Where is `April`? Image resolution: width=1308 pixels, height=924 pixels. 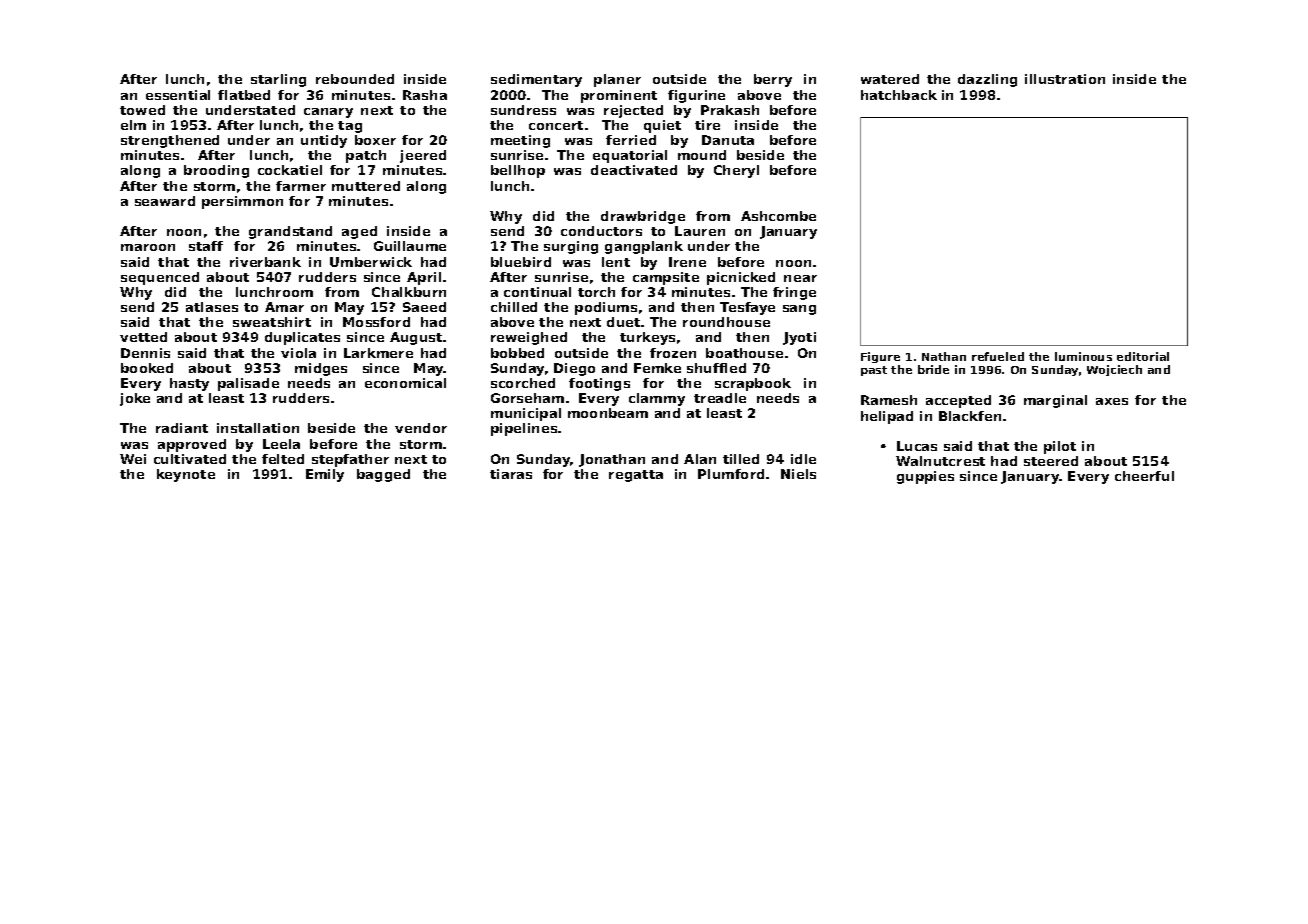 April is located at coordinates (424, 278).
